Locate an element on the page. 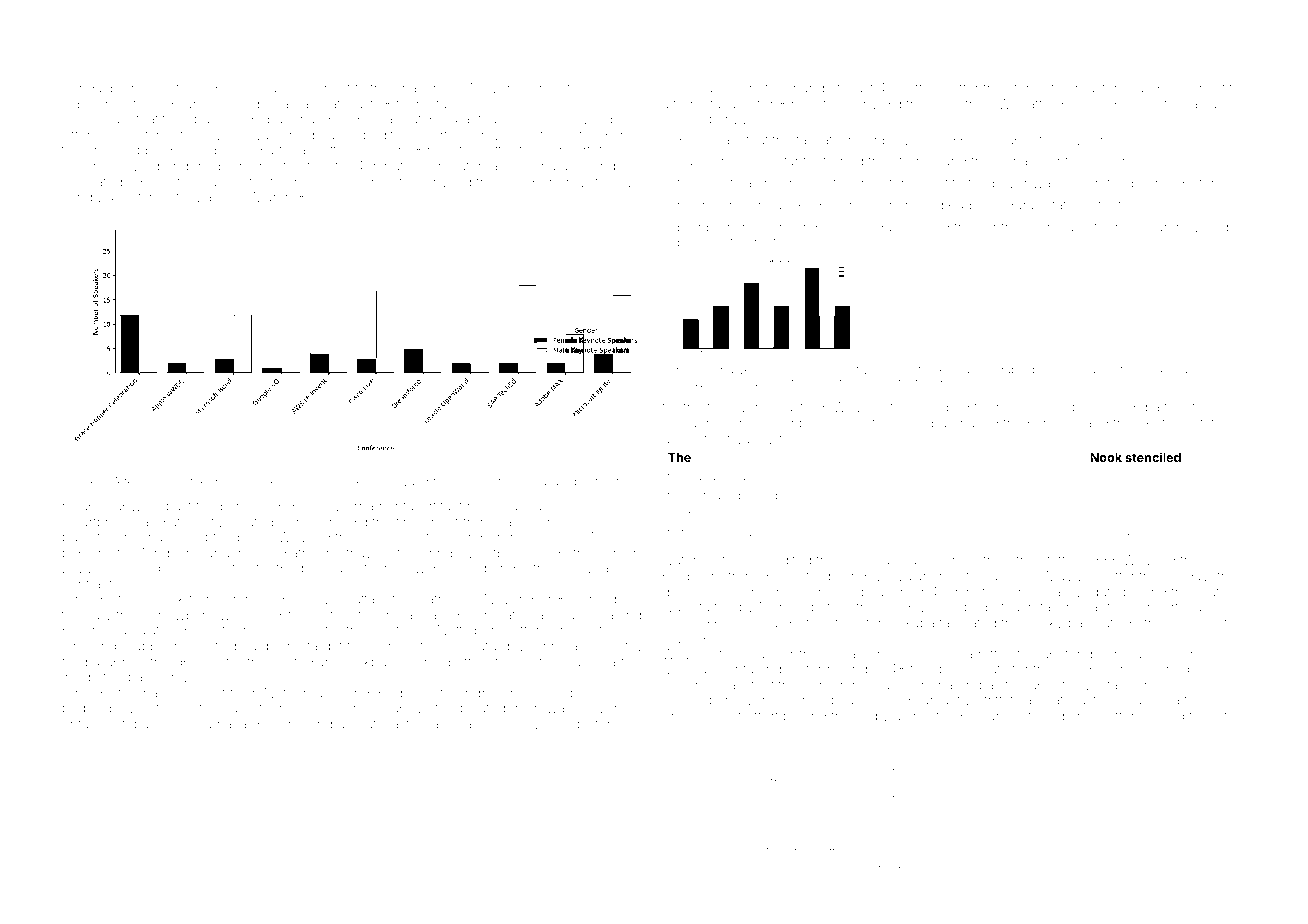  lemming is located at coordinates (90, 648).
